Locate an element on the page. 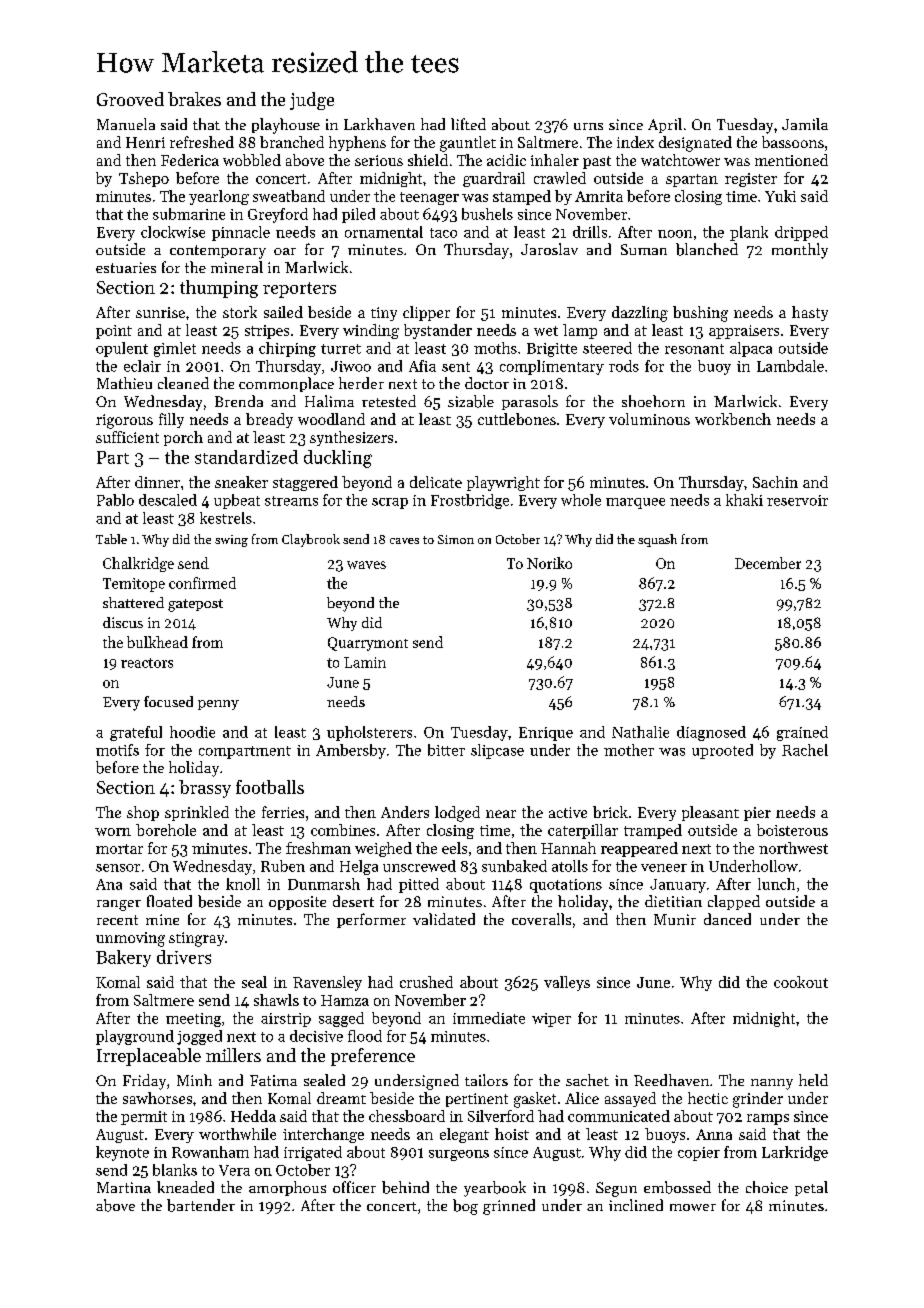 The height and width of the document is (1308, 924). voluminous is located at coordinates (649, 419).
